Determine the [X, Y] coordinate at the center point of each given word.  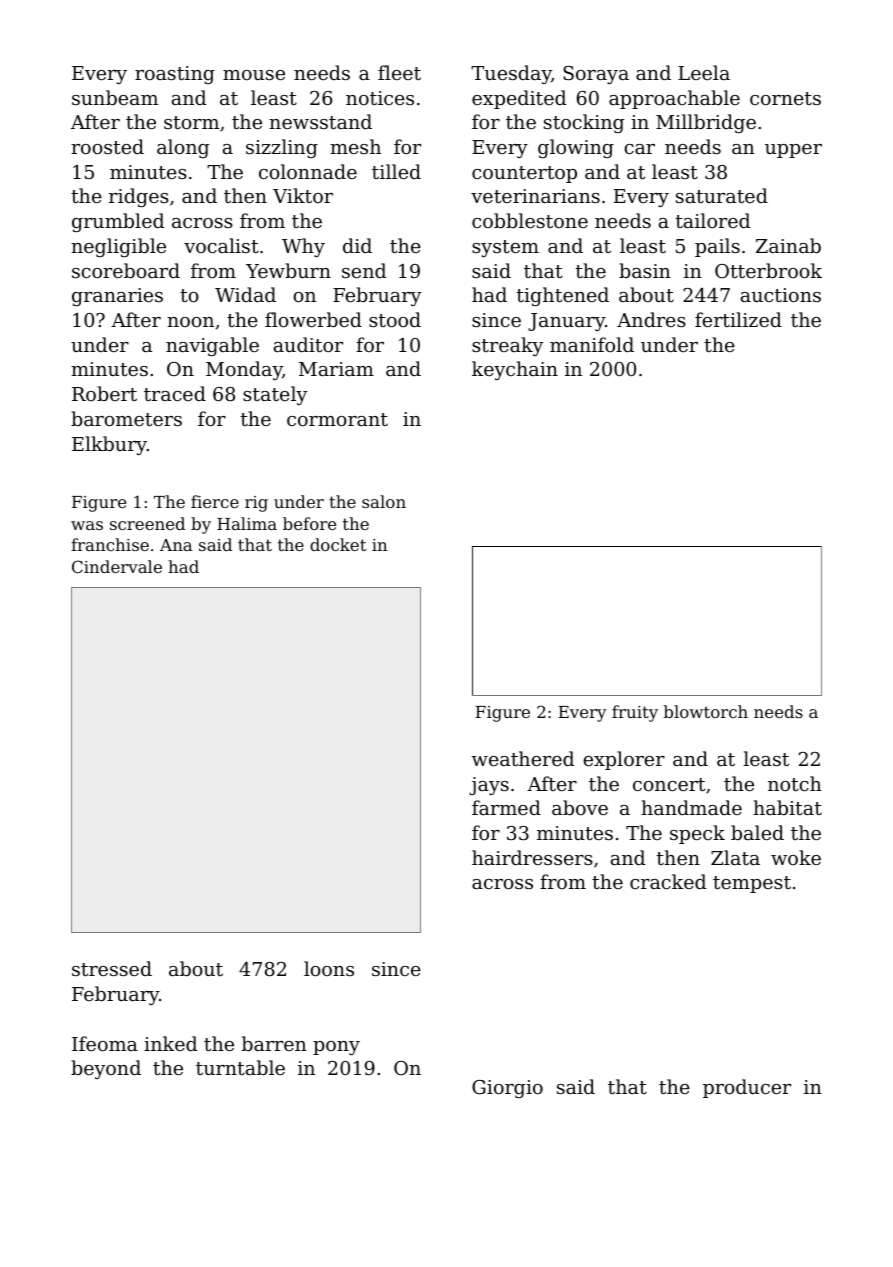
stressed [112, 968]
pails [717, 247]
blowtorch [706, 711]
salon [384, 501]
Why [303, 247]
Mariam [336, 369]
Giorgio [507, 1089]
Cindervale [117, 566]
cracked [668, 881]
